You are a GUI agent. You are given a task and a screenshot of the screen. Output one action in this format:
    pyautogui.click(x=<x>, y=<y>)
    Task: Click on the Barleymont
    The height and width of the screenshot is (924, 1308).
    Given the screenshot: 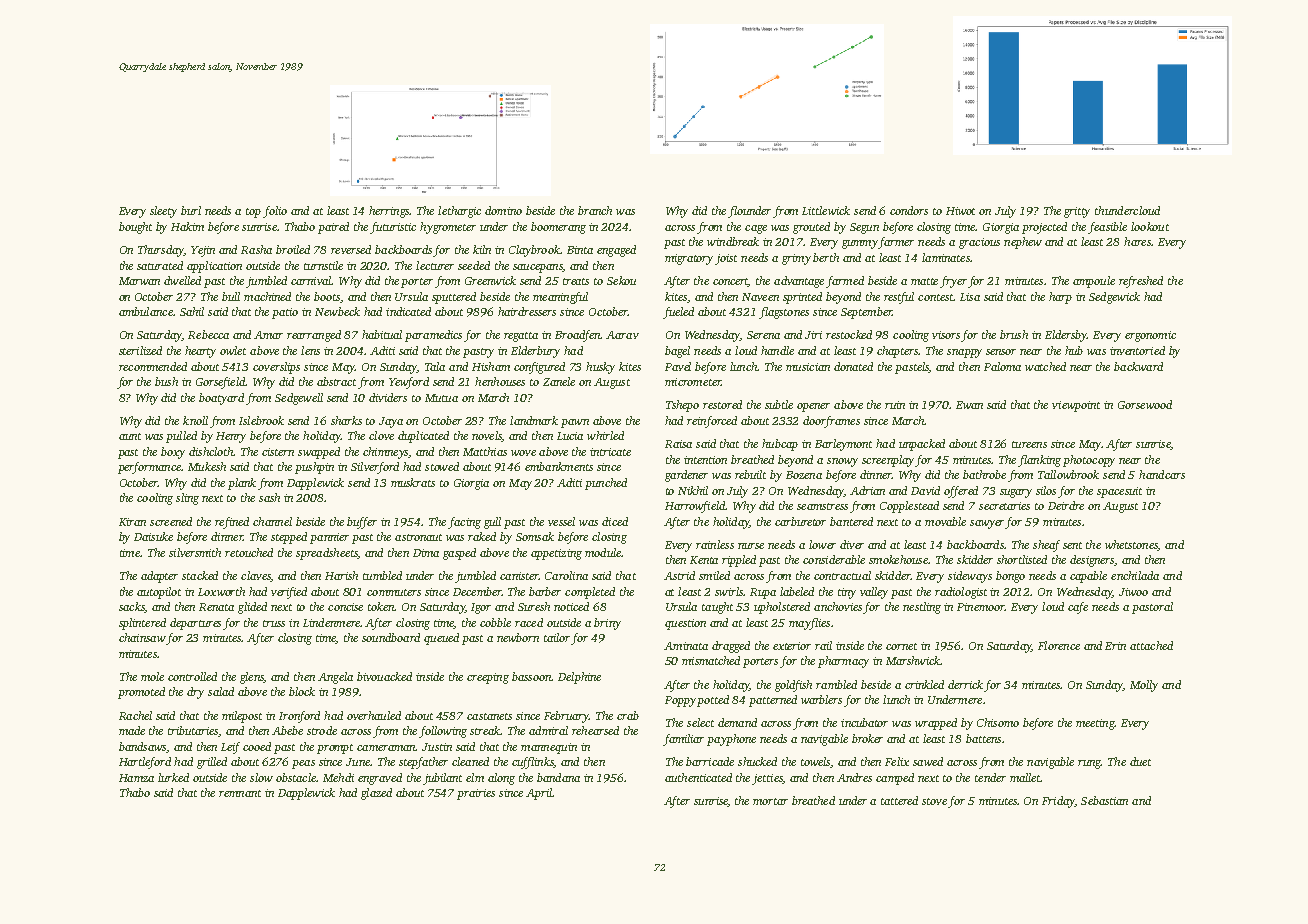 What is the action you would take?
    pyautogui.click(x=843, y=445)
